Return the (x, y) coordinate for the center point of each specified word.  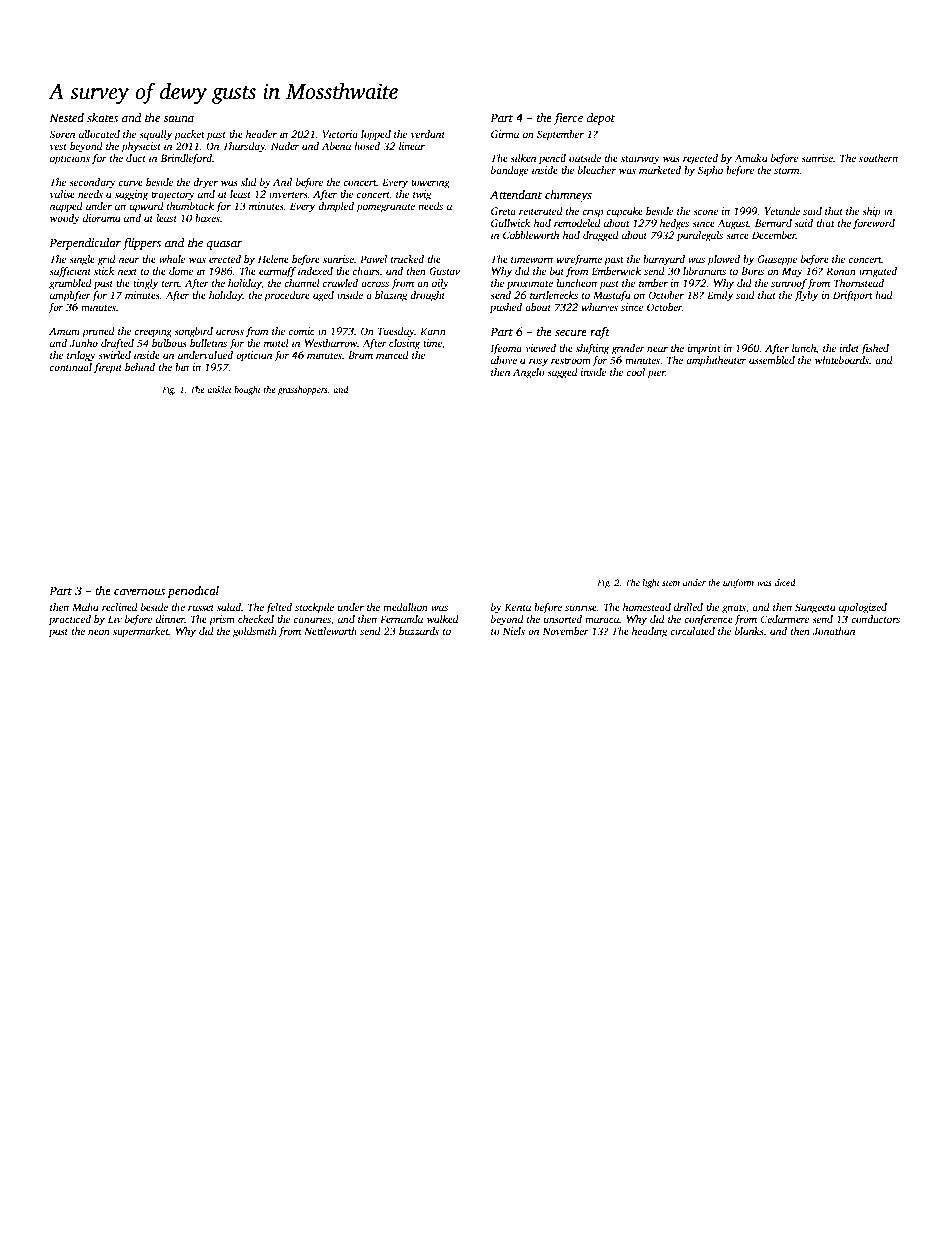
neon (99, 632)
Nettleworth (330, 631)
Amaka (751, 158)
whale (172, 259)
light (651, 583)
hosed (367, 146)
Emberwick (616, 271)
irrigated (878, 272)
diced (785, 582)
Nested (66, 117)
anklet (219, 389)
